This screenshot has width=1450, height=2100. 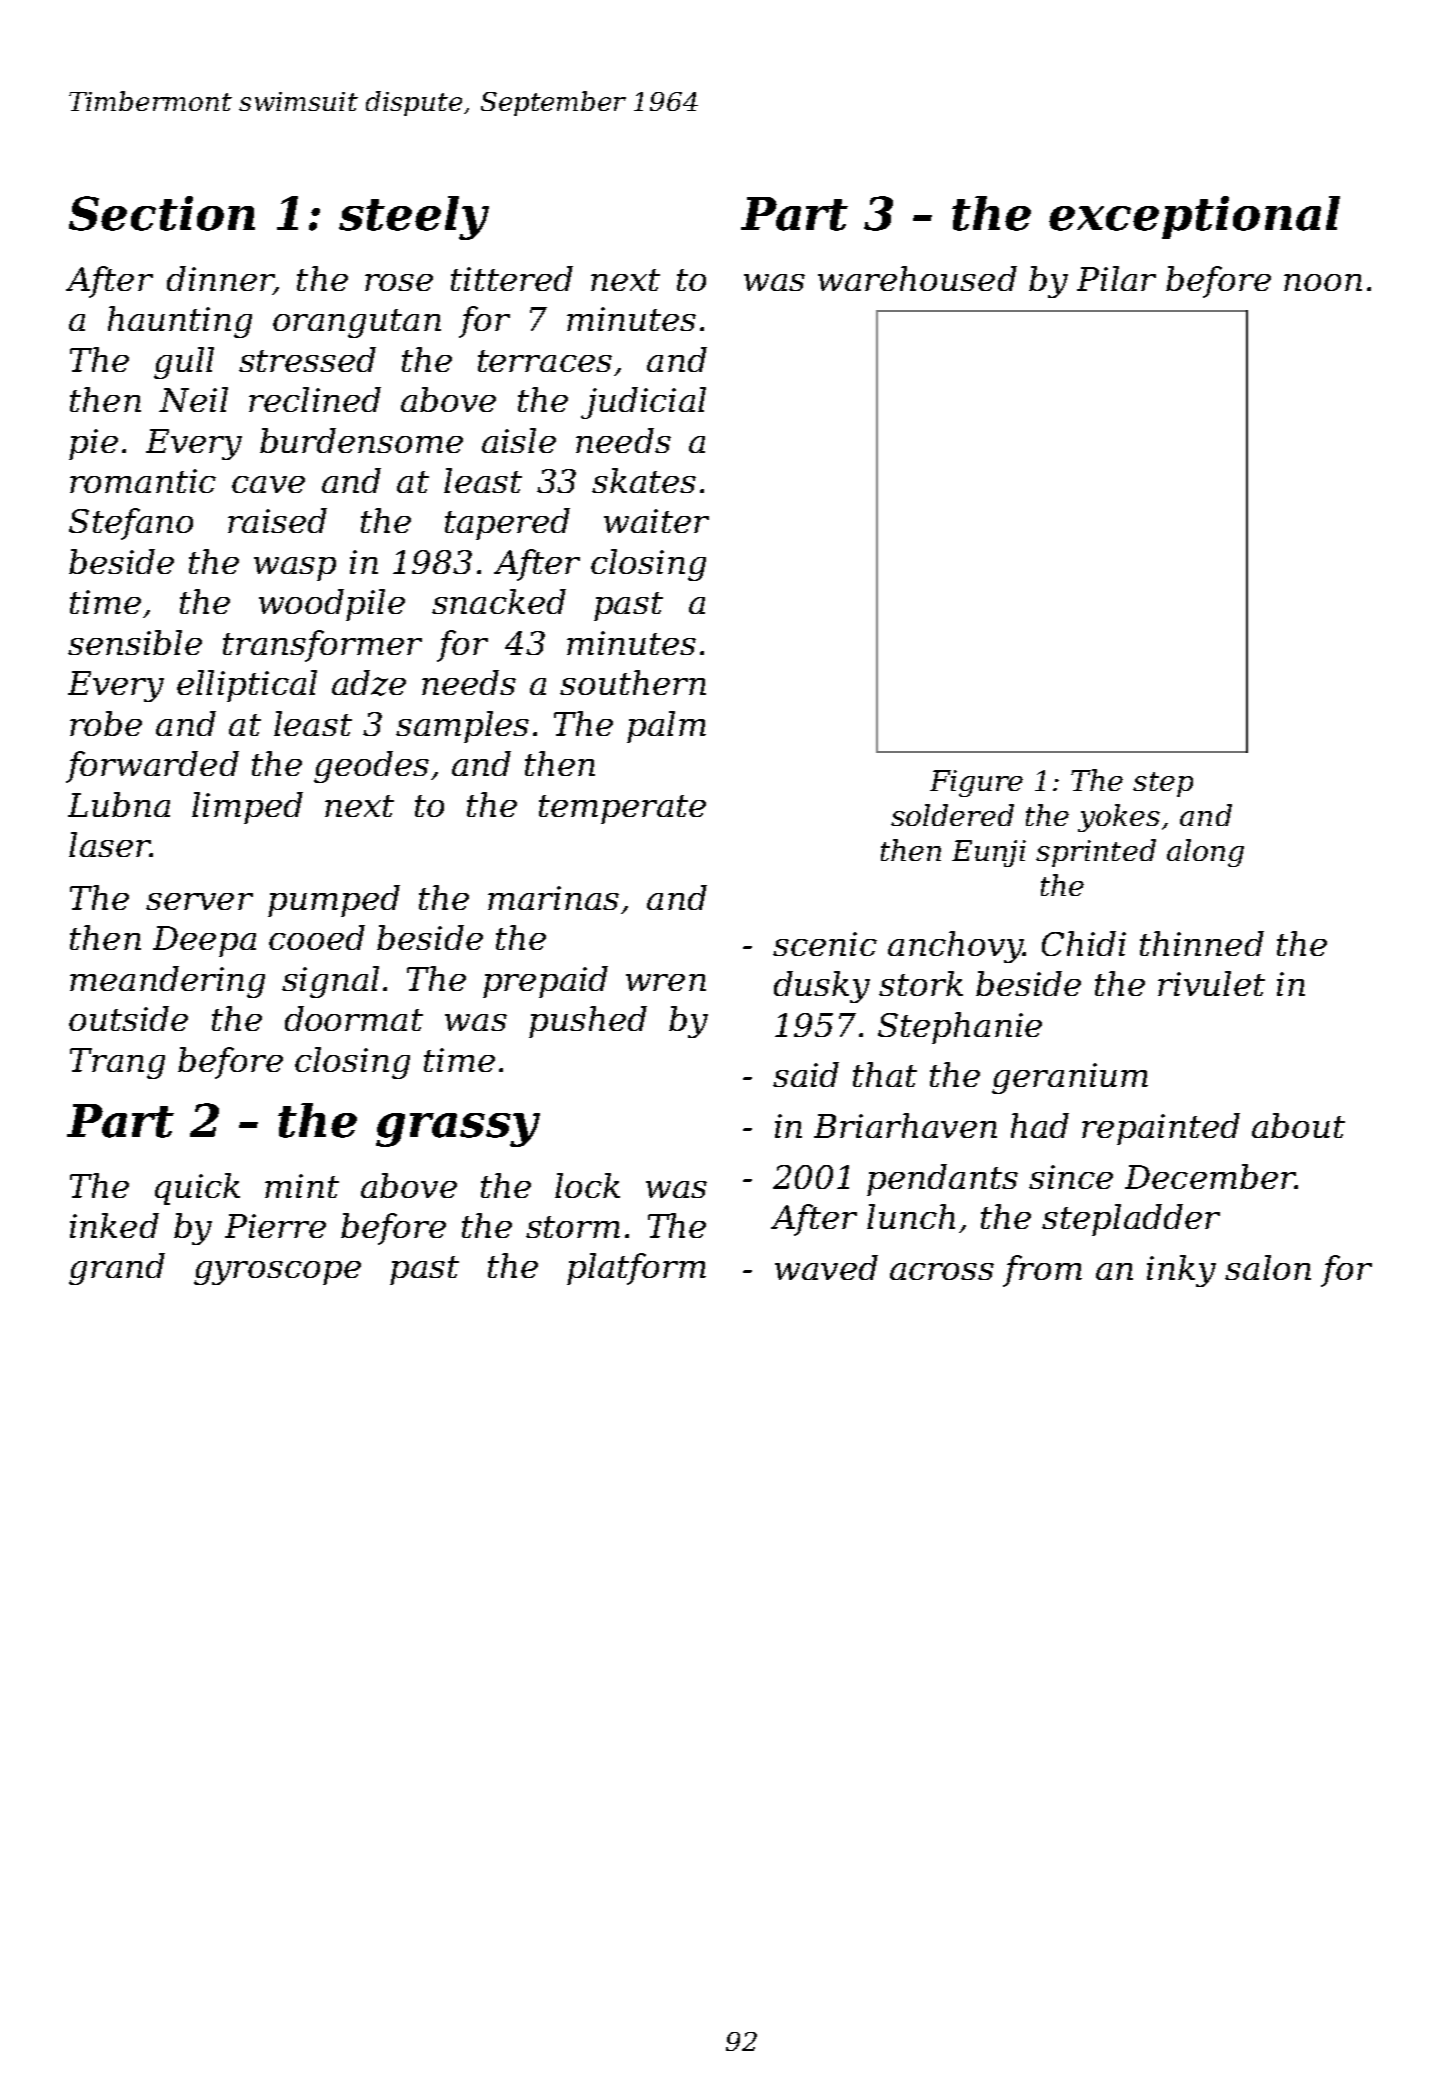 What do you see at coordinates (184, 363) in the screenshot?
I see `gull` at bounding box center [184, 363].
